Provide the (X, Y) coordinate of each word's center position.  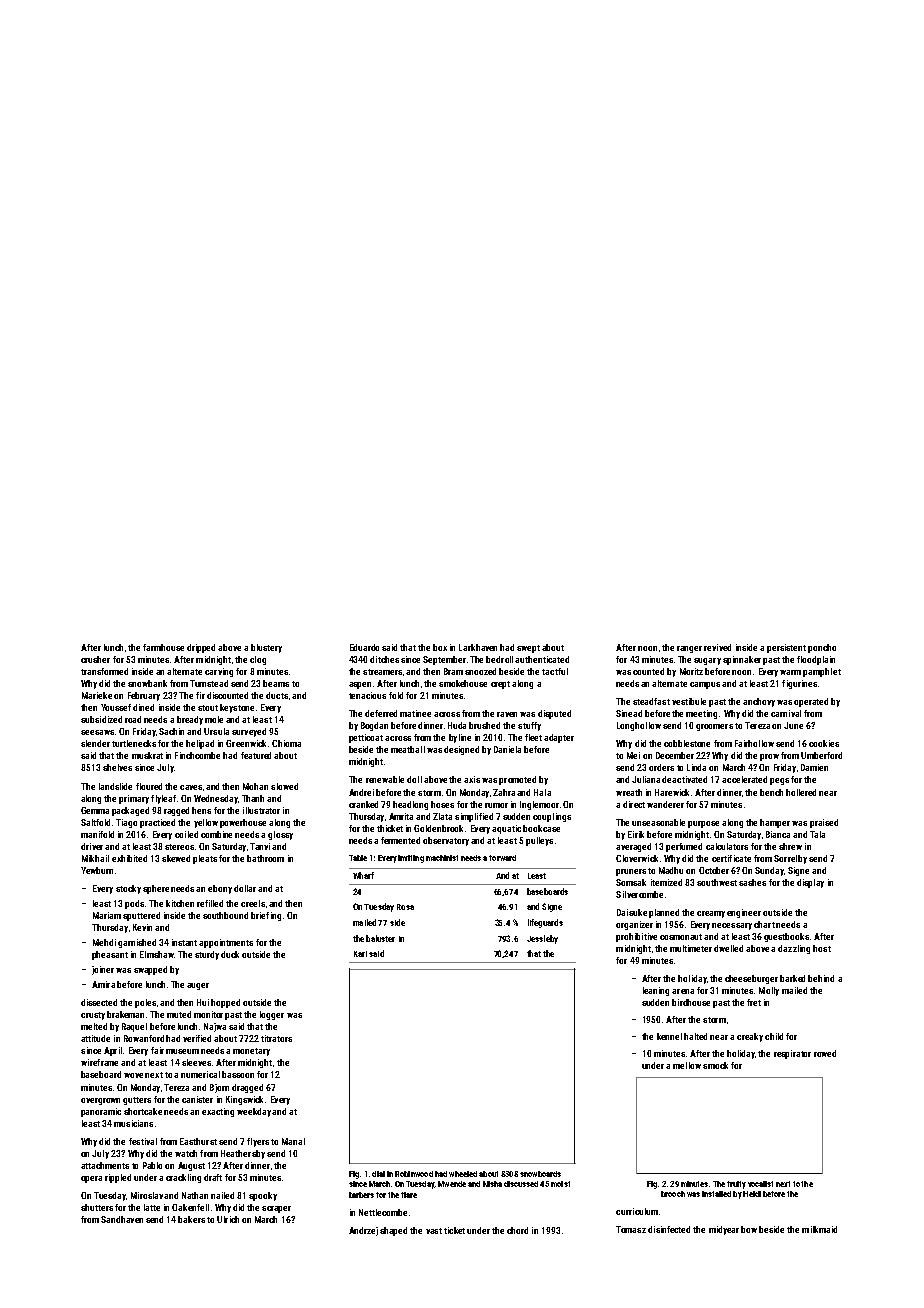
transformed (104, 671)
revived (717, 647)
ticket (454, 1230)
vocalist (760, 1184)
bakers (191, 1219)
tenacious (367, 695)
